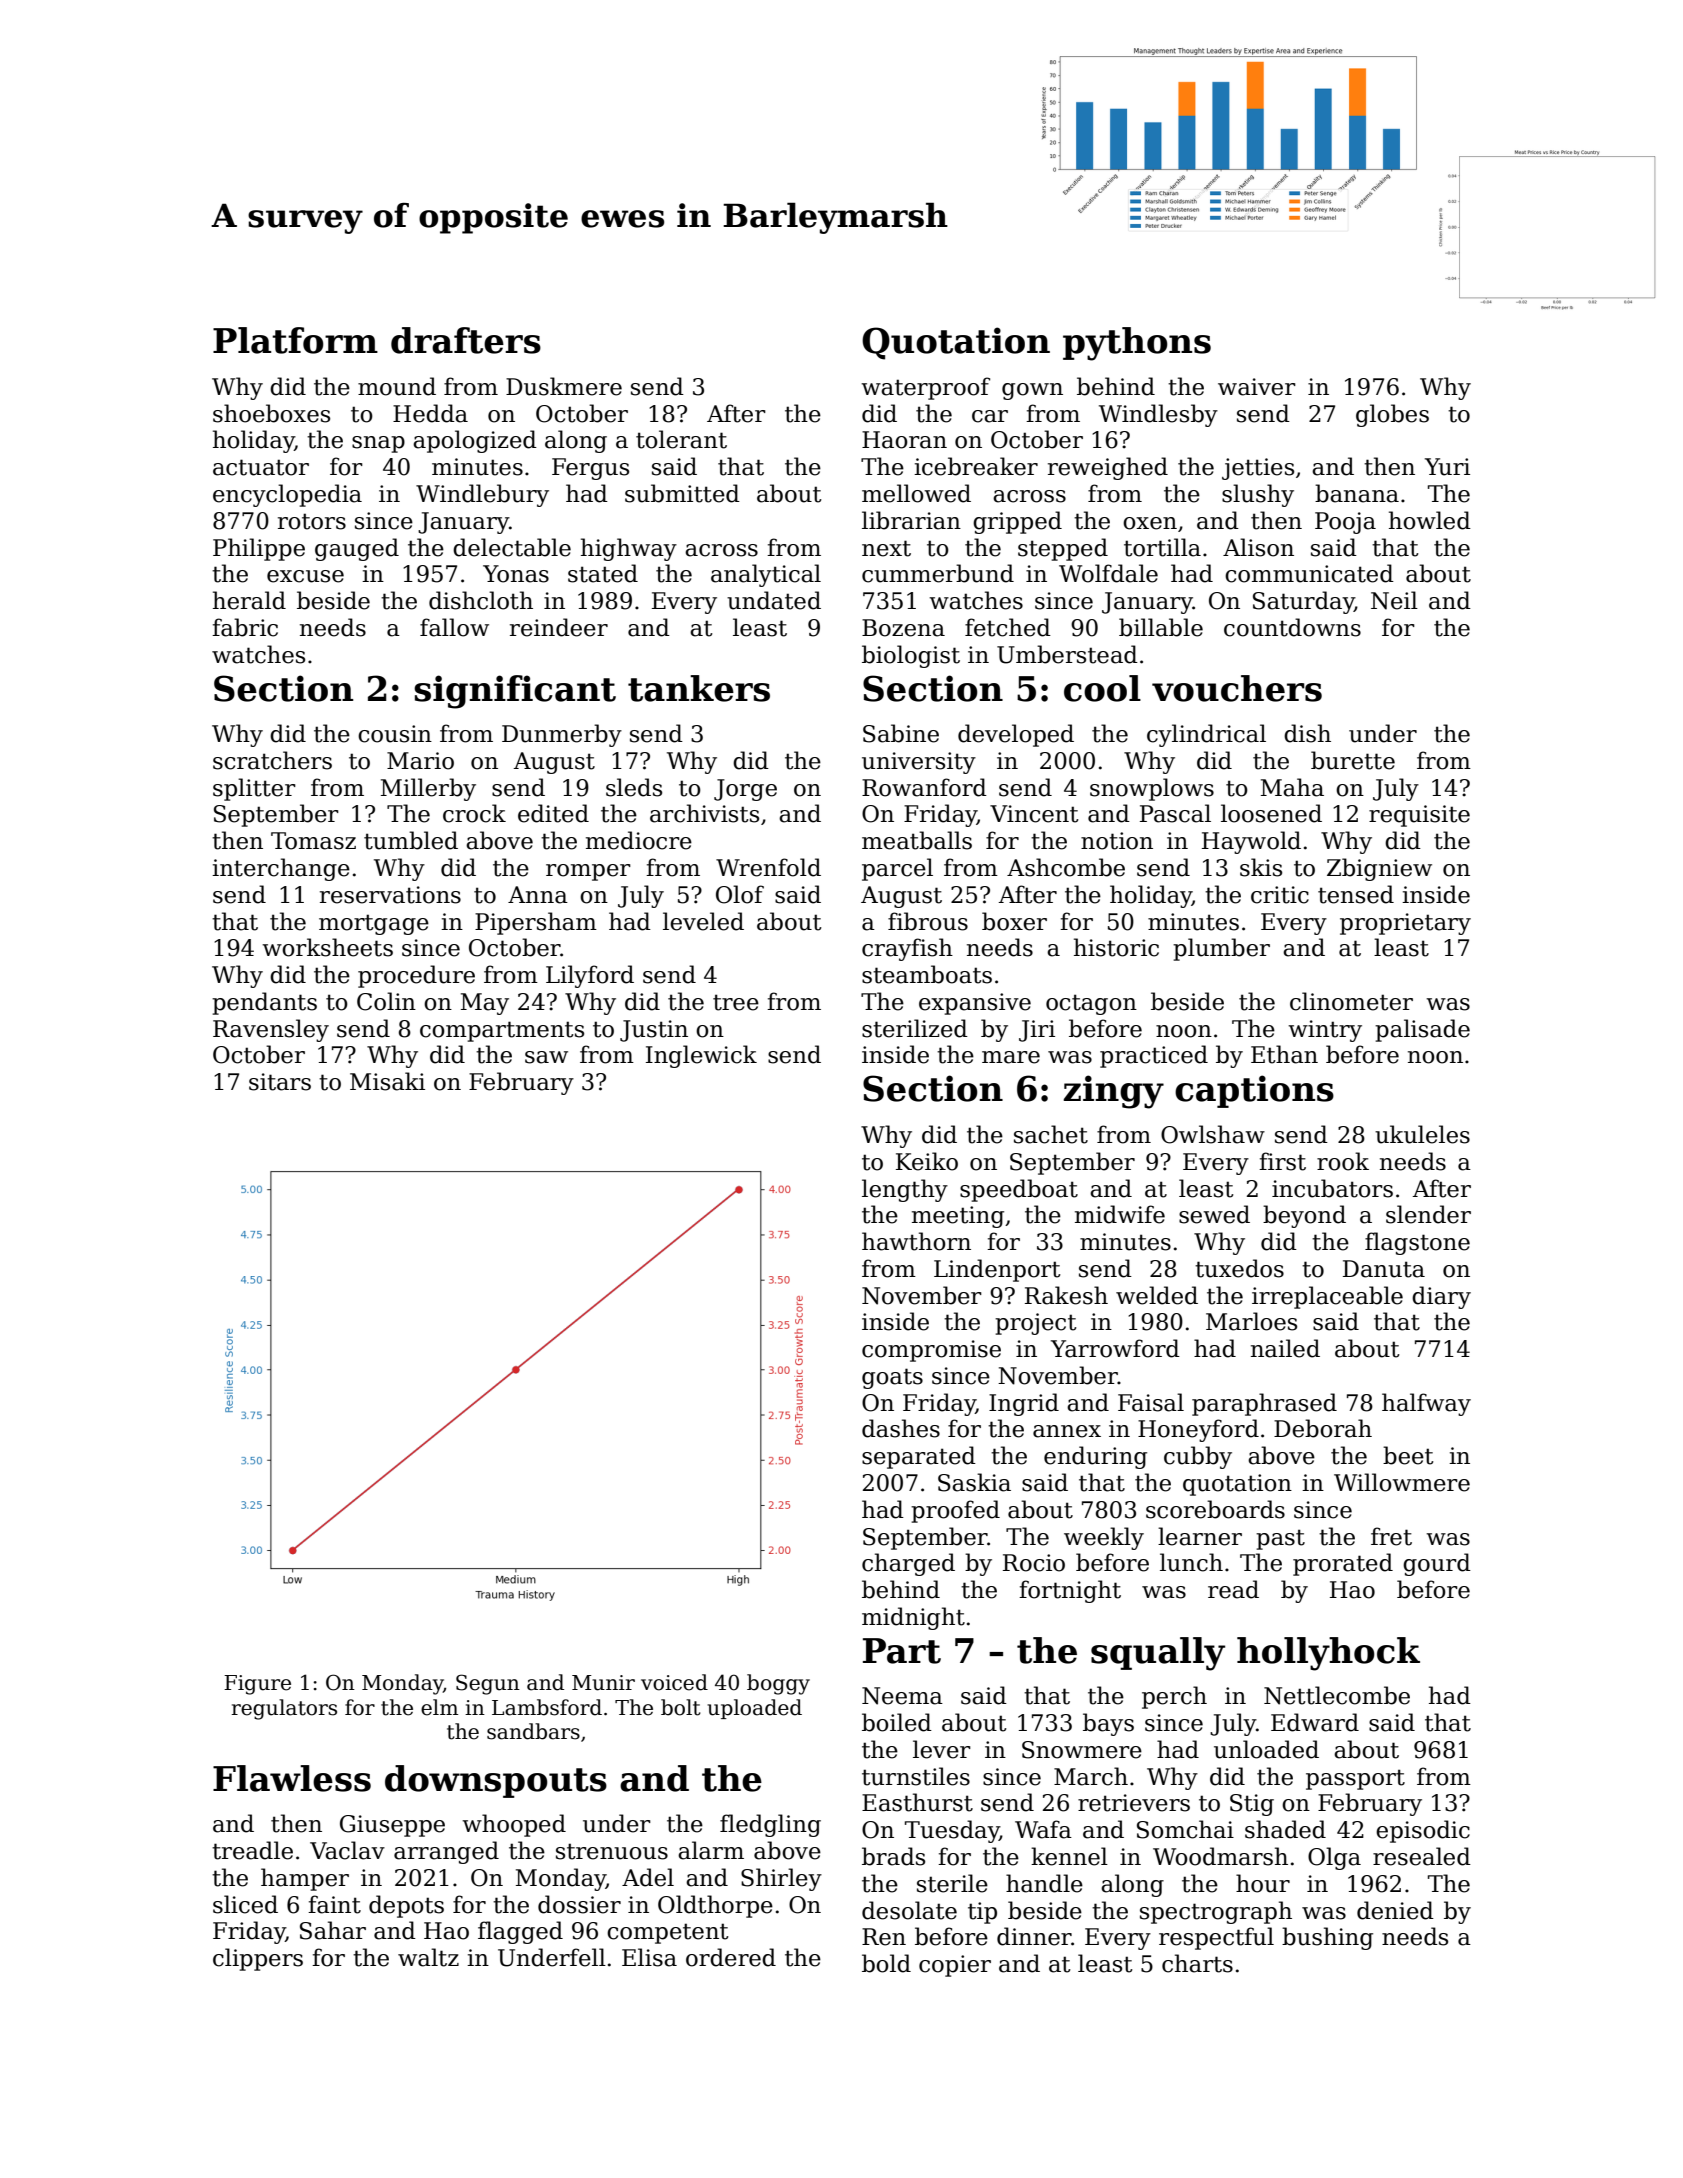  Describe the element at coordinates (1117, 841) in the screenshot. I see `notion` at that location.
